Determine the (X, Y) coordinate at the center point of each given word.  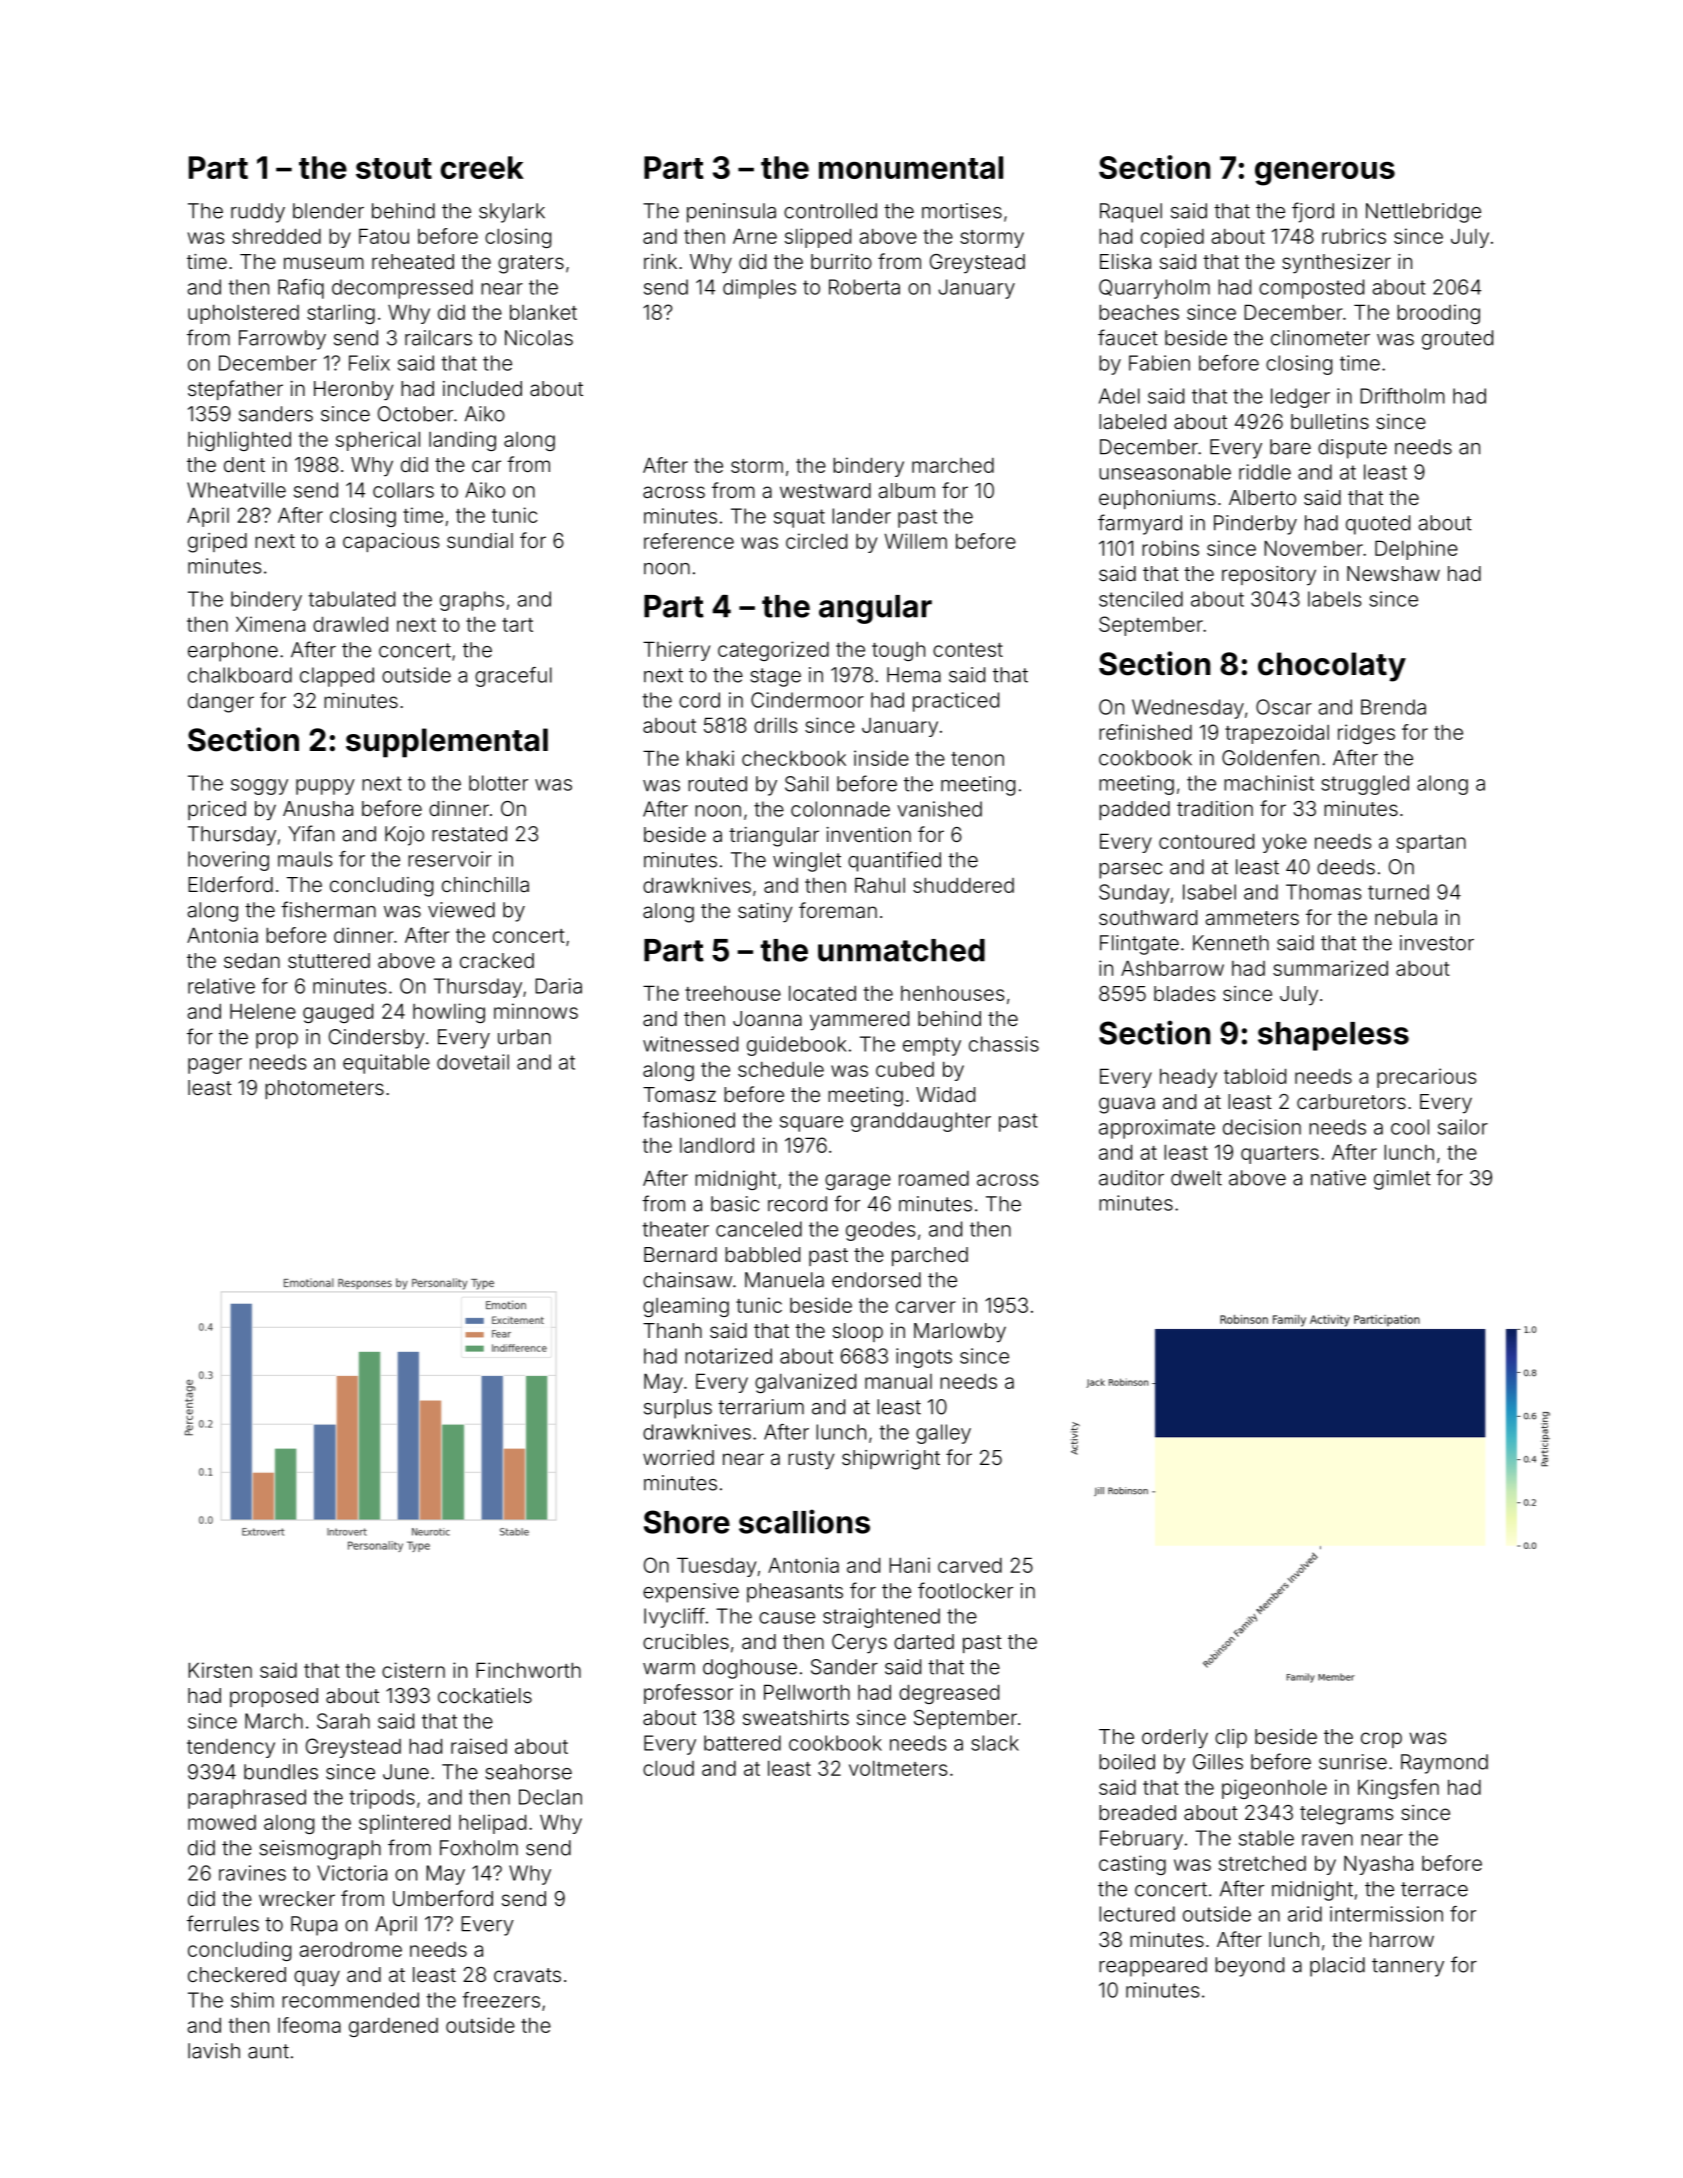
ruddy (258, 213)
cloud (668, 1768)
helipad (492, 1824)
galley (943, 1434)
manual (898, 1381)
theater (675, 1229)
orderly (1175, 1739)
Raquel (1131, 213)
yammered (859, 1021)
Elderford (230, 884)
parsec (1130, 871)
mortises (962, 211)
